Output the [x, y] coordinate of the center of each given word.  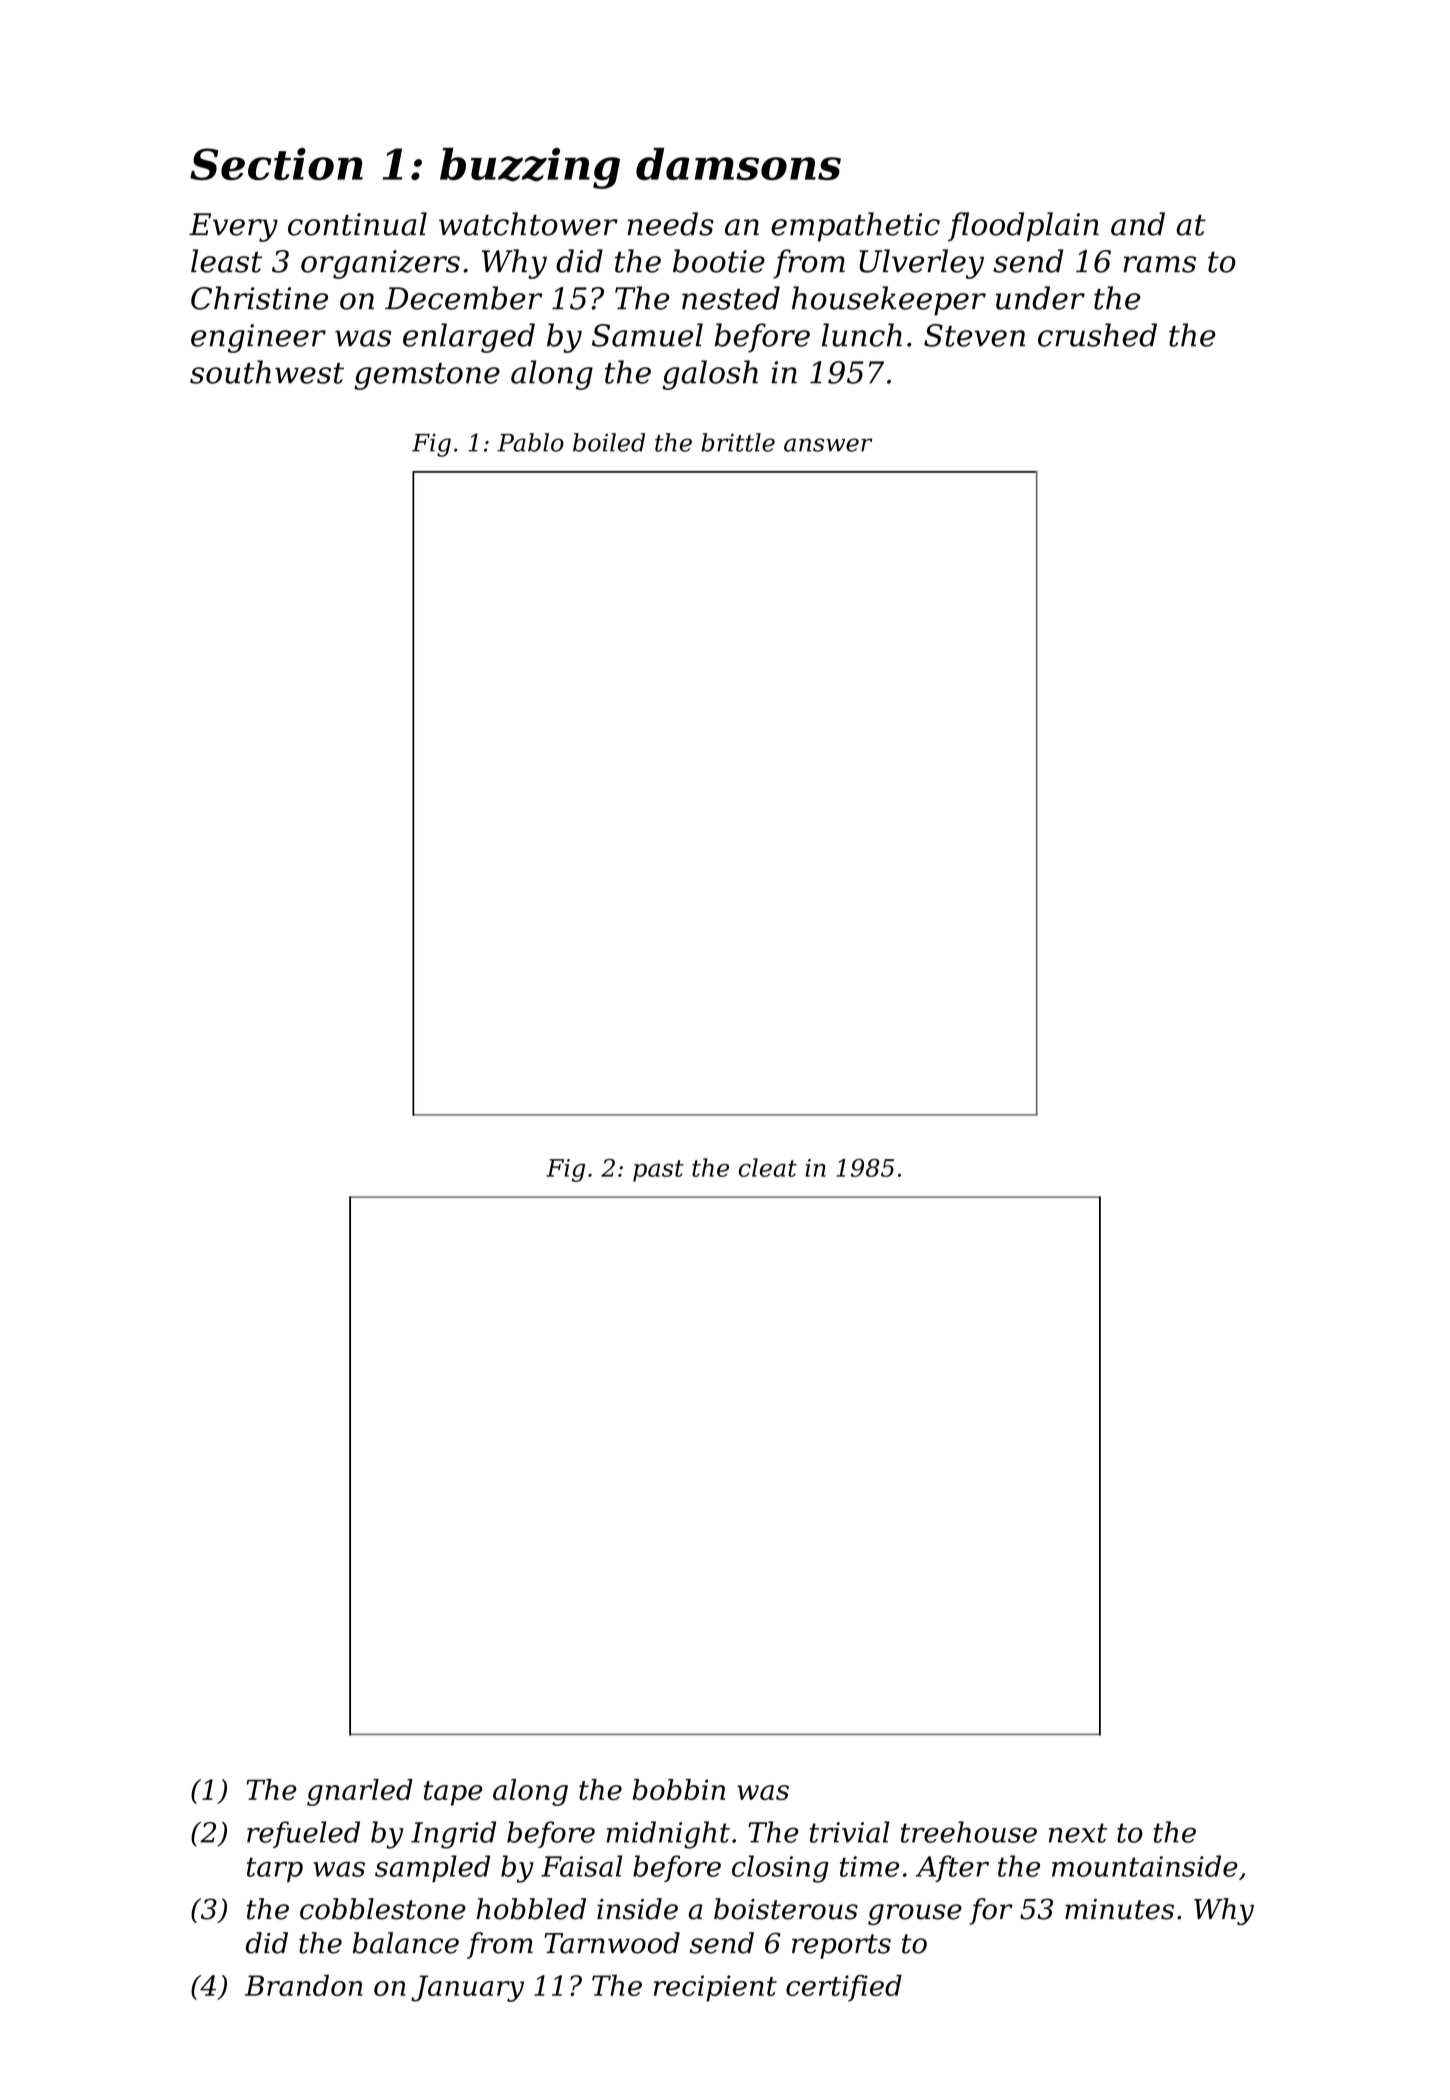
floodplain [1023, 227]
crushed [1097, 335]
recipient [715, 1988]
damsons [738, 164]
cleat [768, 1167]
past [658, 1171]
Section [276, 164]
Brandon [304, 1985]
